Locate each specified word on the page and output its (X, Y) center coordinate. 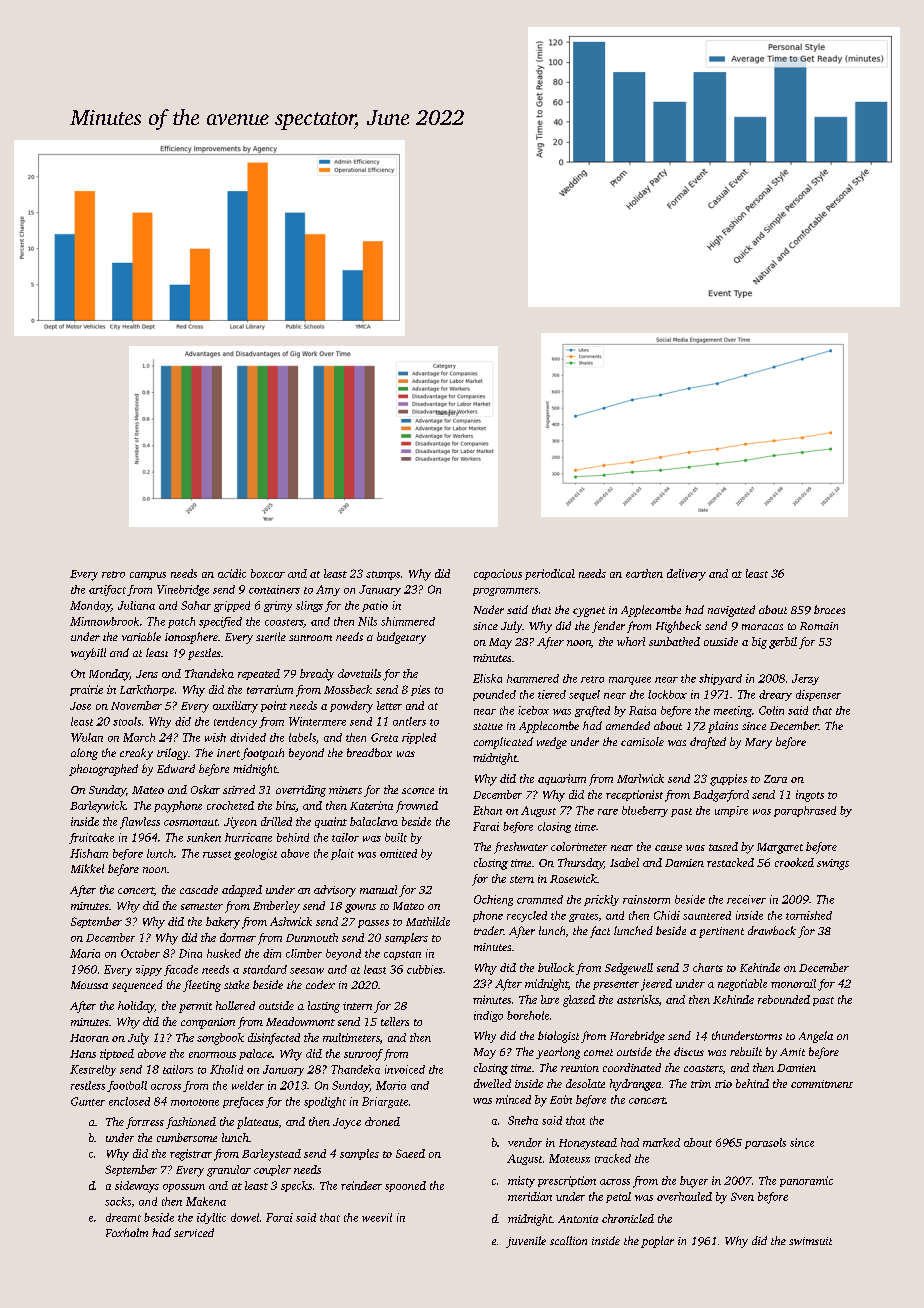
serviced (194, 1232)
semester (202, 906)
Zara (775, 779)
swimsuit (810, 1241)
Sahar (196, 605)
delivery (686, 575)
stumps (383, 575)
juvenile (526, 1242)
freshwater (521, 848)
